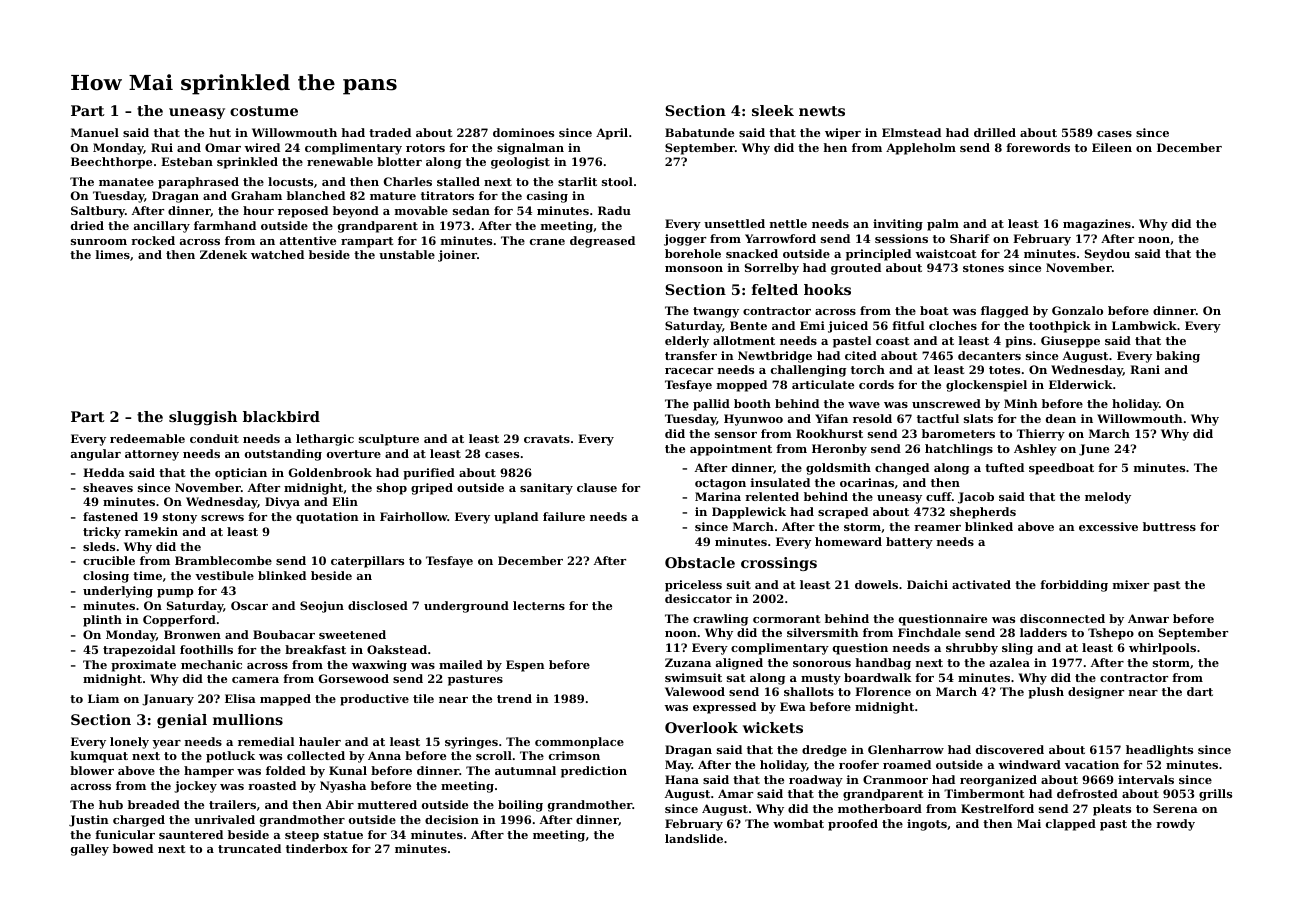  Describe the element at coordinates (981, 584) in the screenshot. I see `activated` at that location.
